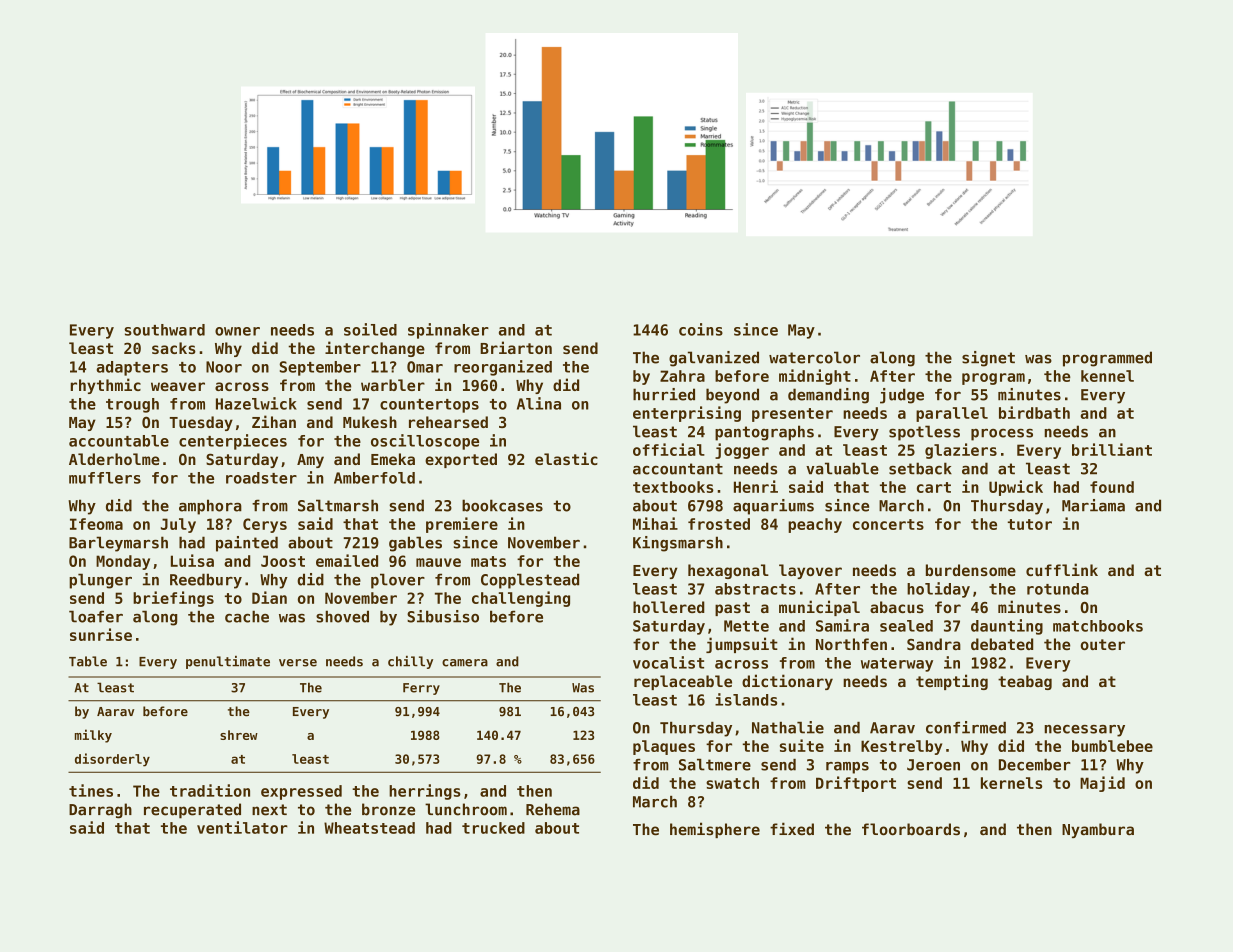  What do you see at coordinates (1062, 569) in the screenshot?
I see `cufflink` at bounding box center [1062, 569].
